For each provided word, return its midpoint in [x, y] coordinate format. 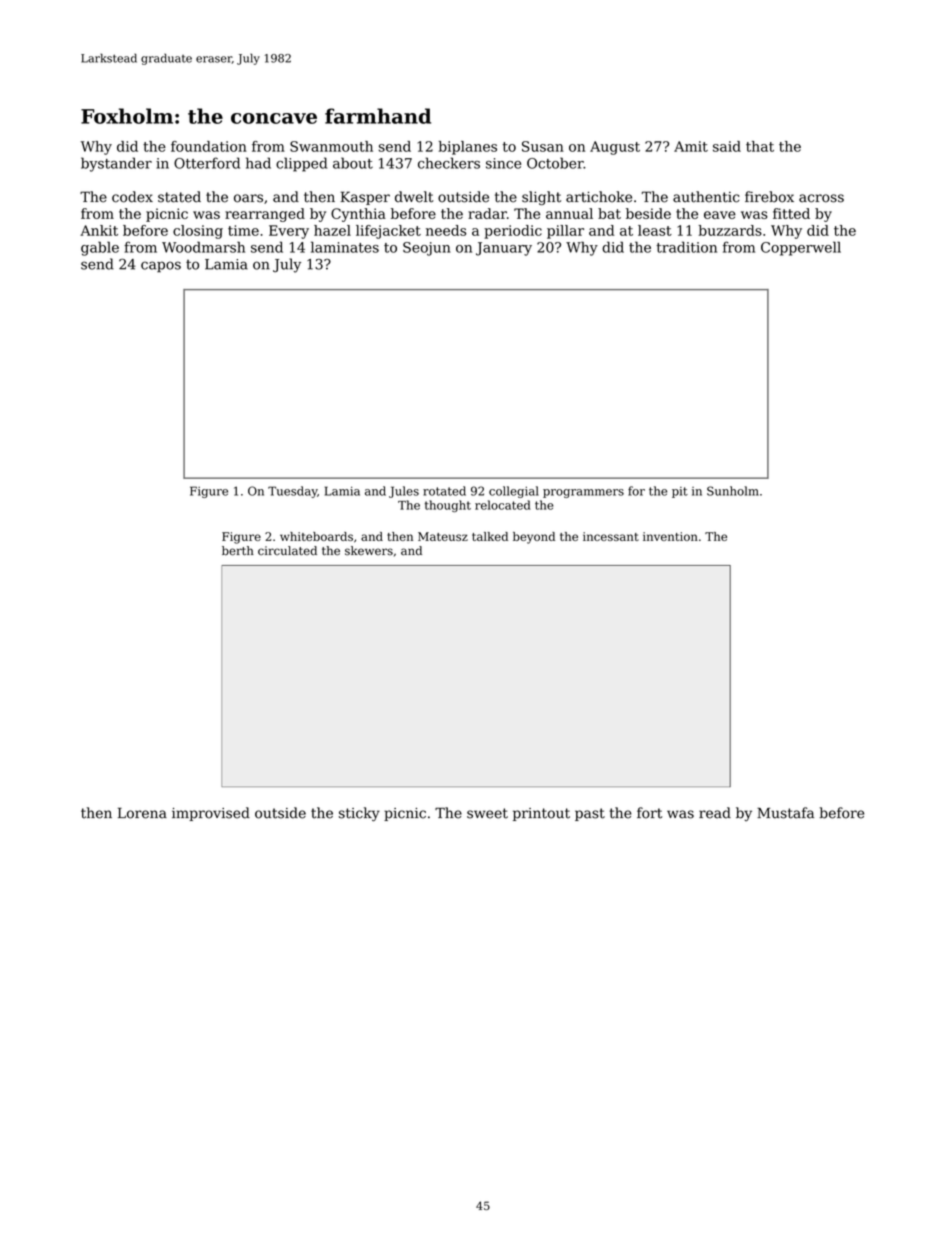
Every [289, 232]
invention [670, 536]
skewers [369, 551]
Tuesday [292, 492]
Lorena [142, 813]
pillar [565, 232]
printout [541, 814]
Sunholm [733, 491]
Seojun [426, 249]
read [715, 813]
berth [238, 551]
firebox [769, 197]
